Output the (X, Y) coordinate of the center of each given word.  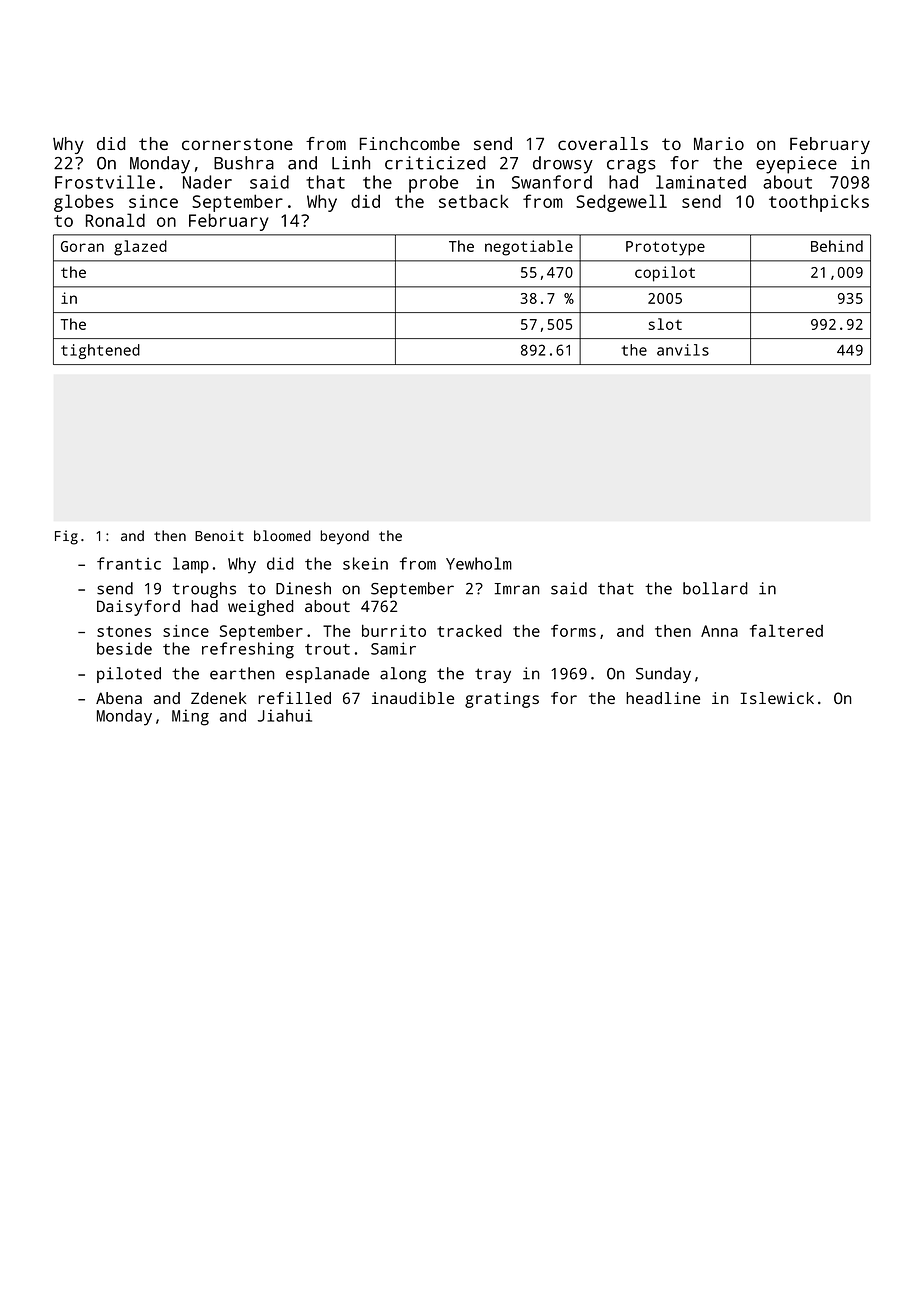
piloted (129, 675)
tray (493, 675)
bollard (715, 588)
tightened (100, 351)
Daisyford (138, 608)
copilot (665, 274)
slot (665, 324)
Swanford (552, 182)
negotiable (529, 248)
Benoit (219, 535)
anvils (683, 350)
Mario (719, 143)
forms (573, 630)
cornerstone (237, 144)
